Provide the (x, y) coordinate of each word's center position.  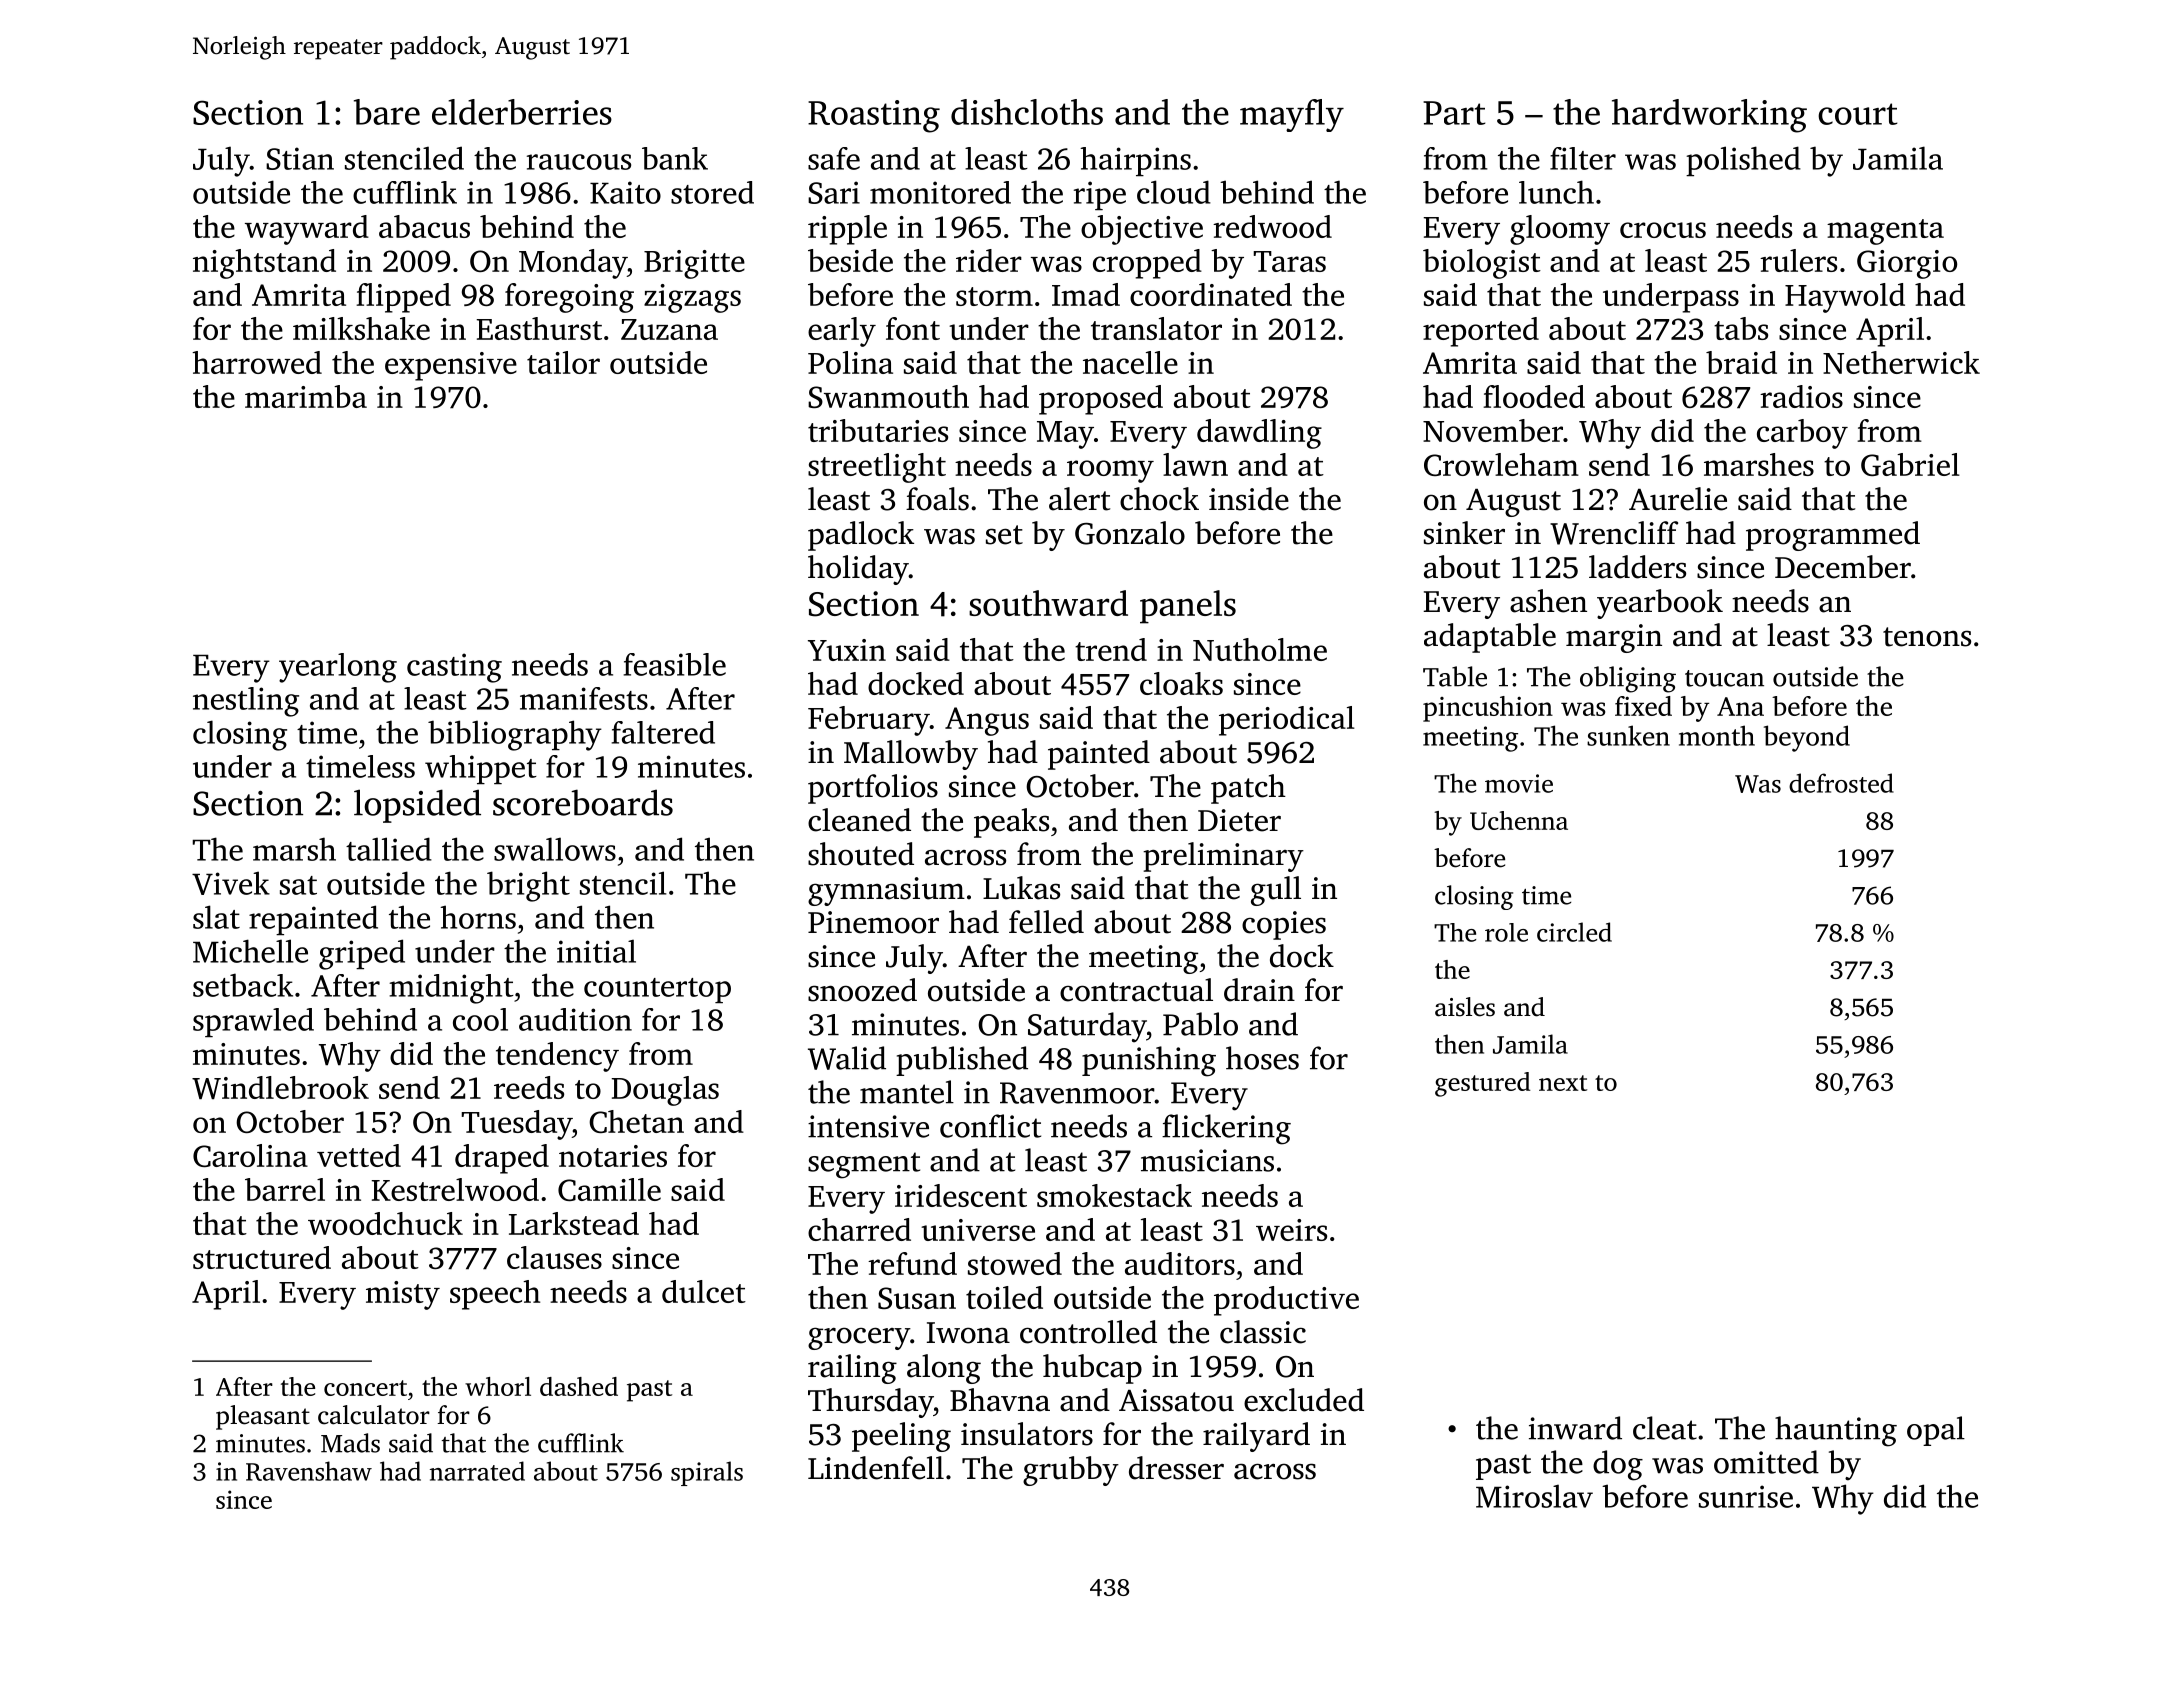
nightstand (264, 264)
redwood (1272, 226)
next (1563, 1083)
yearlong (338, 668)
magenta (1885, 232)
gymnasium (886, 891)
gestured (1482, 1084)
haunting (1836, 1431)
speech (495, 1295)
